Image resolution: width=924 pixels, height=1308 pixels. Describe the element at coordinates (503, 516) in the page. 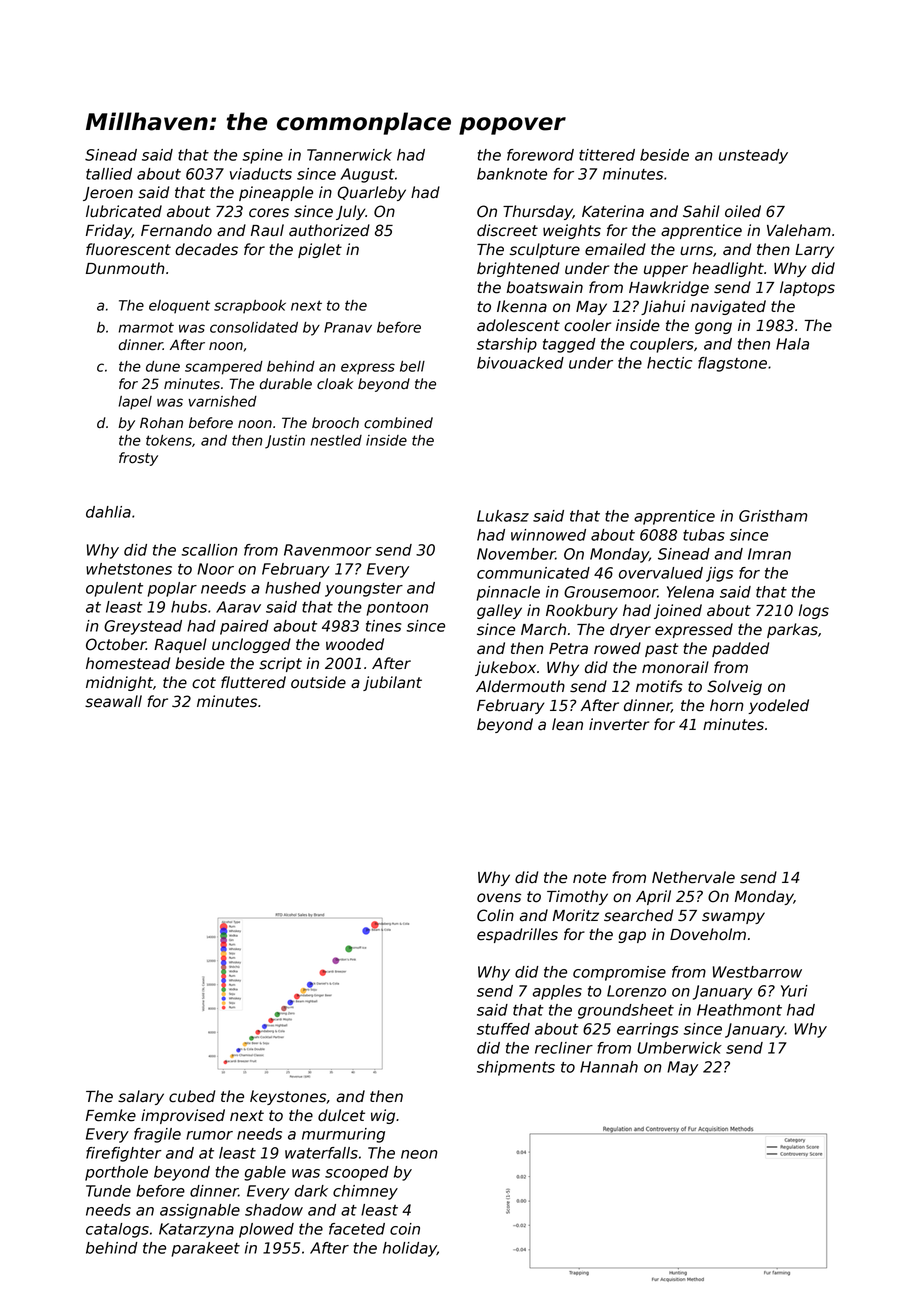

I see `Lukasz` at that location.
